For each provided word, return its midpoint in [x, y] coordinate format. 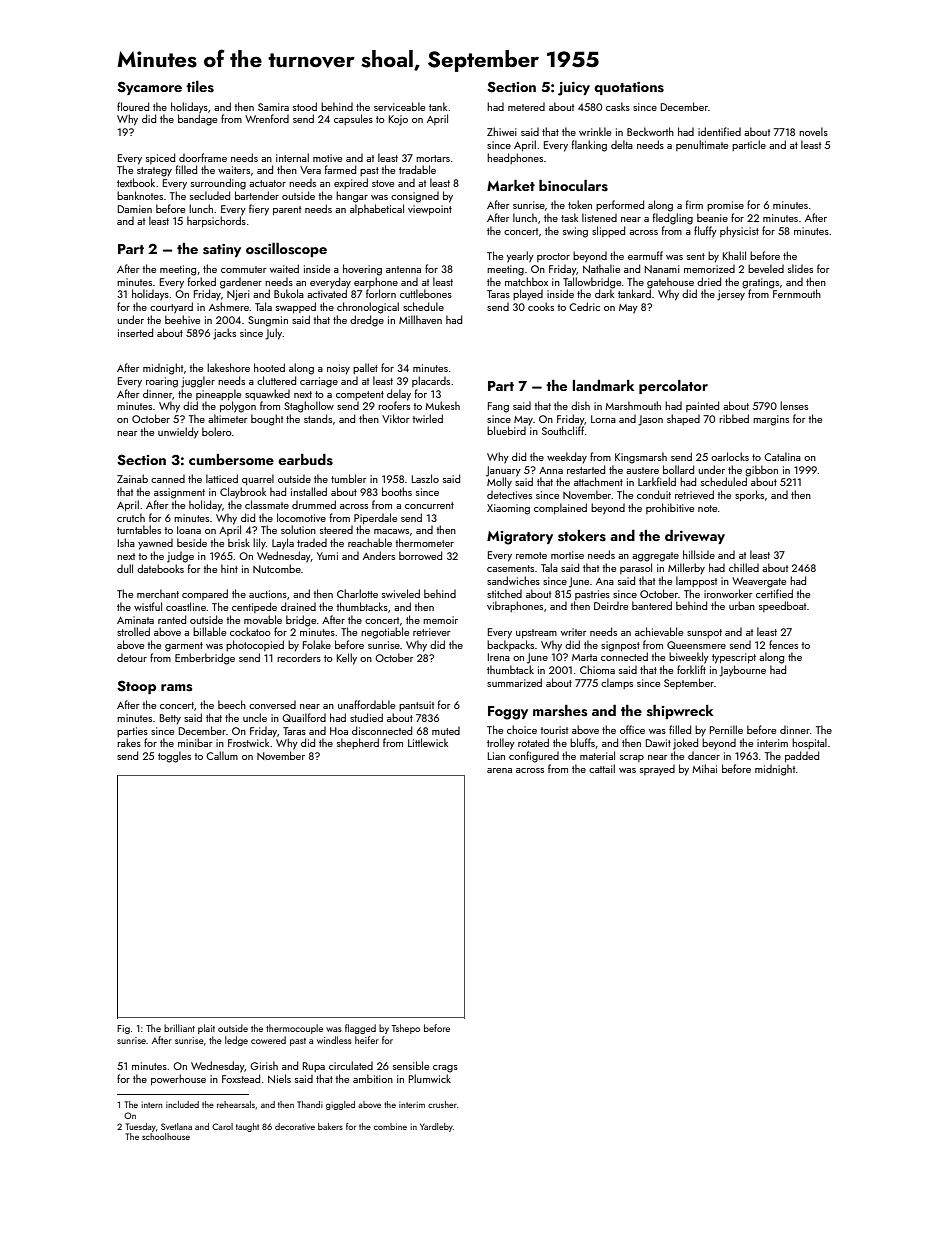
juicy [574, 89]
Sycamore [149, 88]
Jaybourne [742, 671]
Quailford [304, 717]
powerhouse [178, 1079]
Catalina [782, 456]
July [274, 334]
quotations [629, 88]
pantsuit [416, 706]
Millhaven [420, 319]
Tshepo [406, 1029]
